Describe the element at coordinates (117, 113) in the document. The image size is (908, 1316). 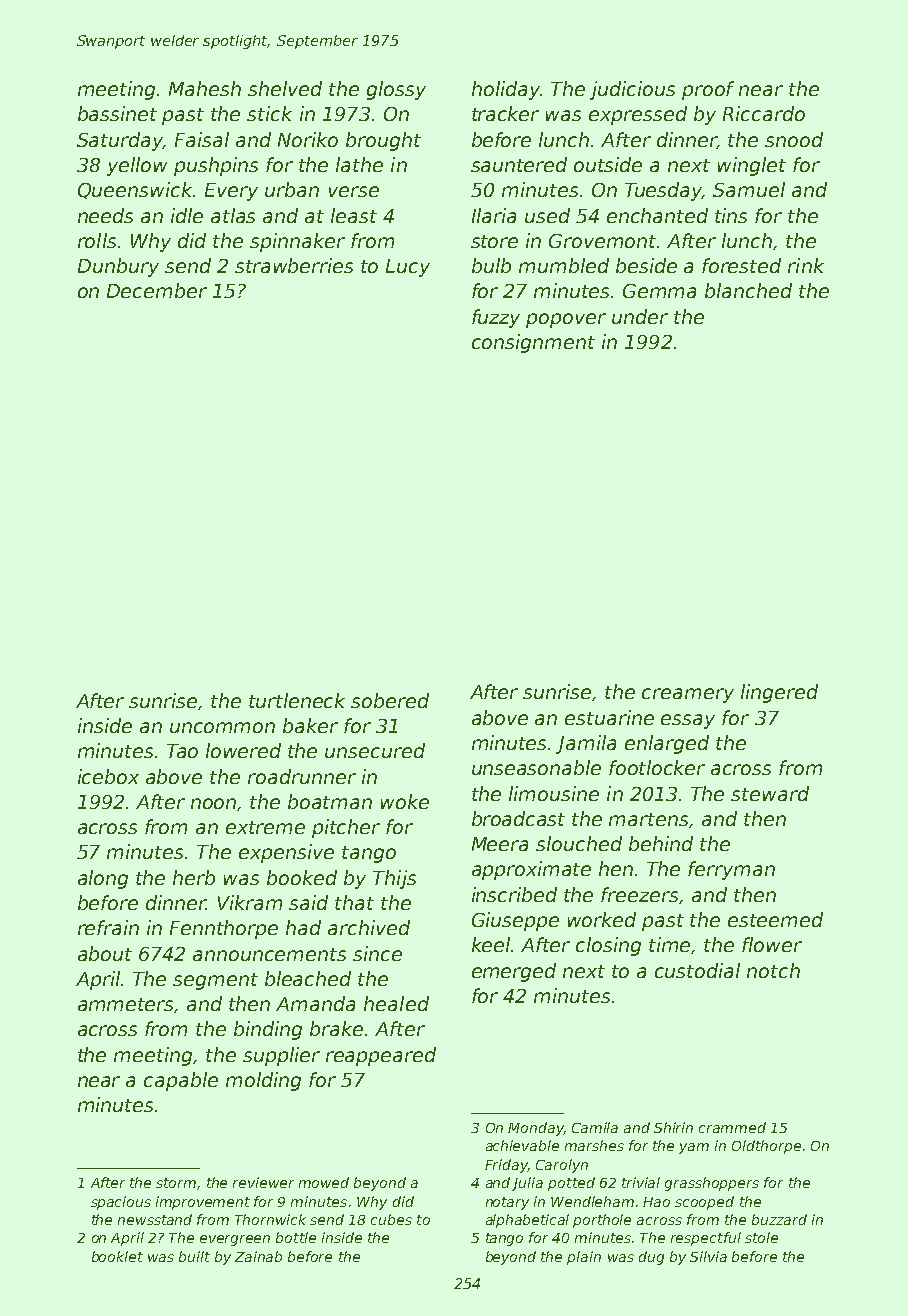
I see `bassinet` at that location.
